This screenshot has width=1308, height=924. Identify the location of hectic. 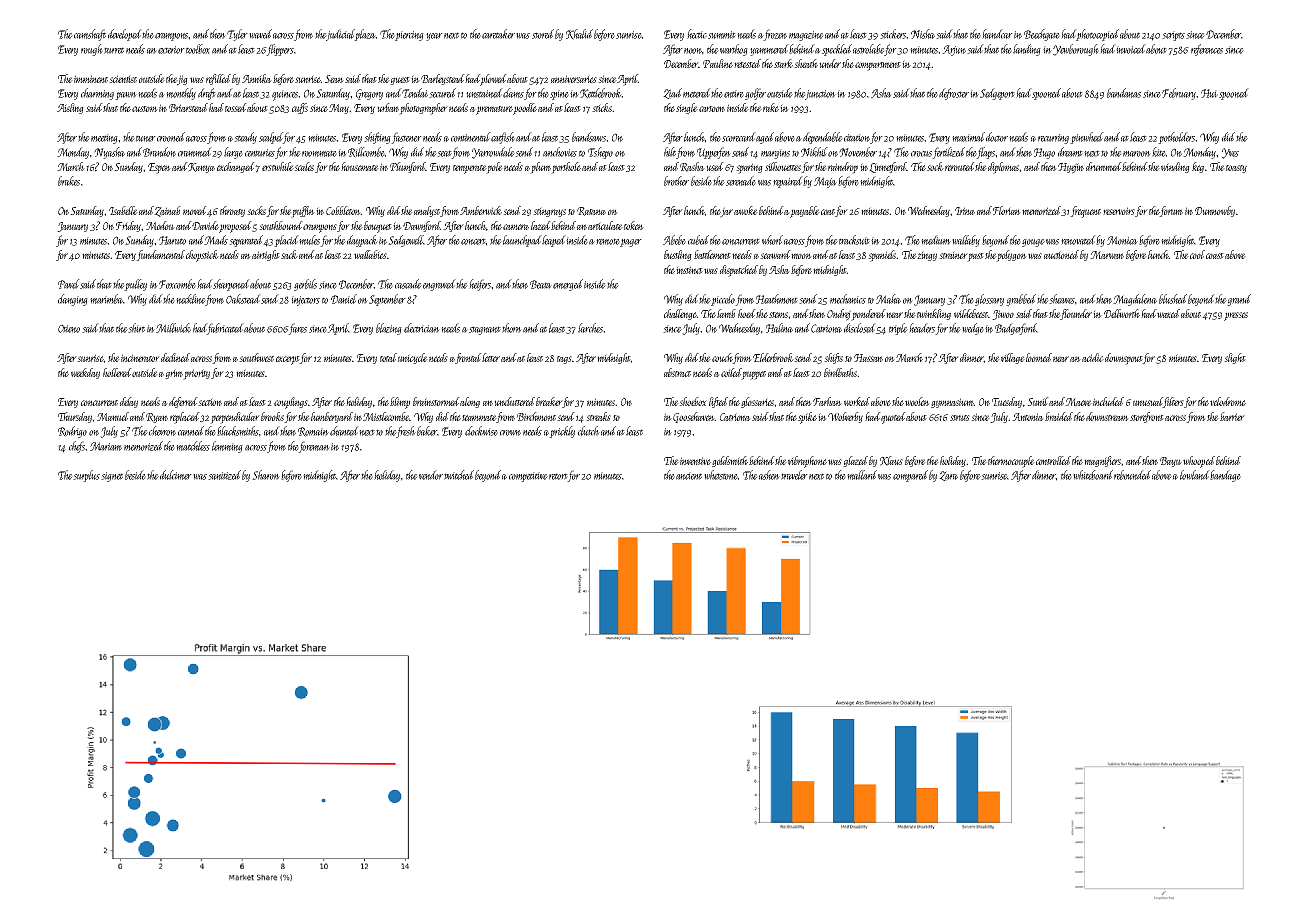
(697, 34).
